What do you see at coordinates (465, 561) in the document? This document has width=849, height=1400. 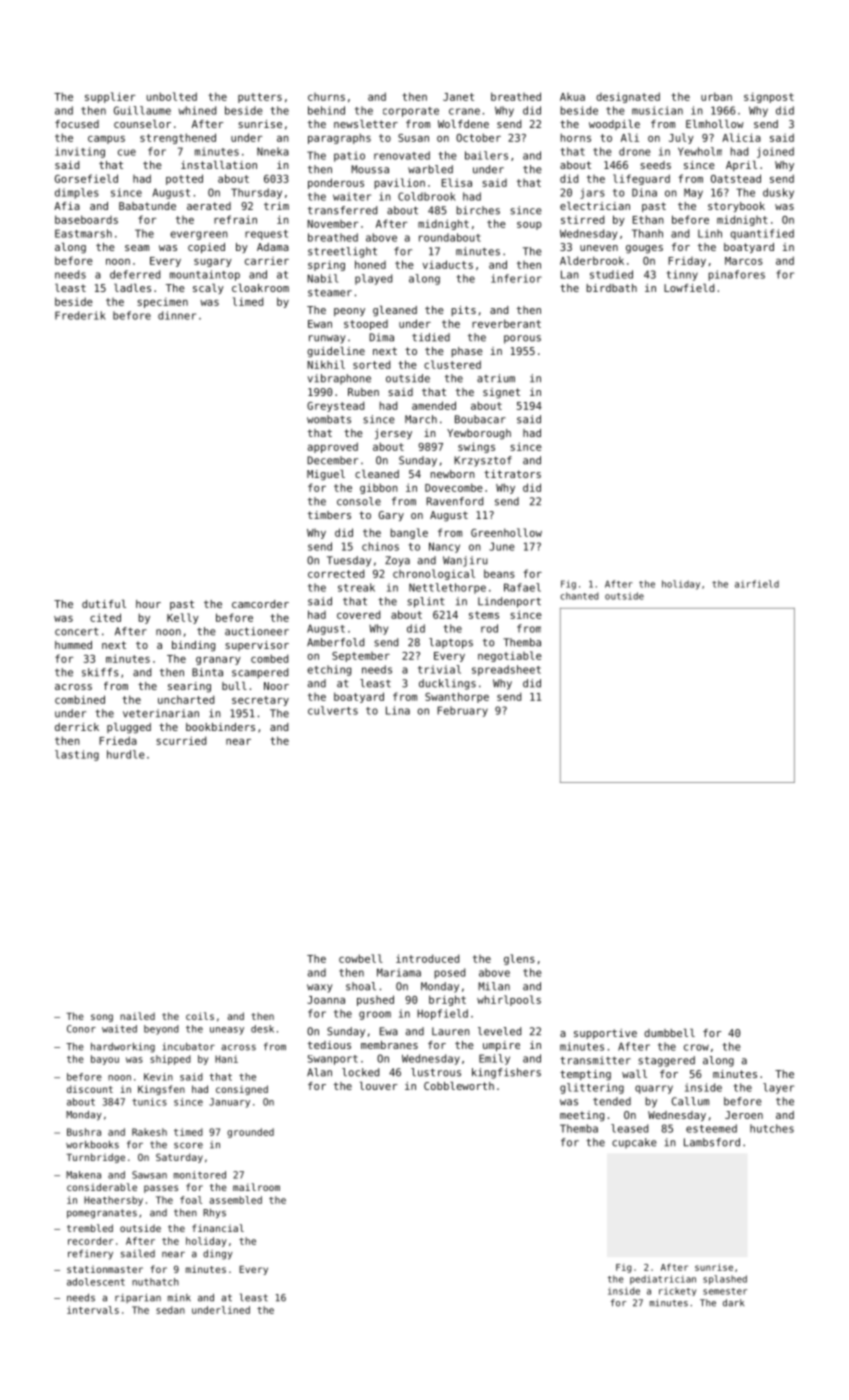 I see `Wanjiru` at bounding box center [465, 561].
